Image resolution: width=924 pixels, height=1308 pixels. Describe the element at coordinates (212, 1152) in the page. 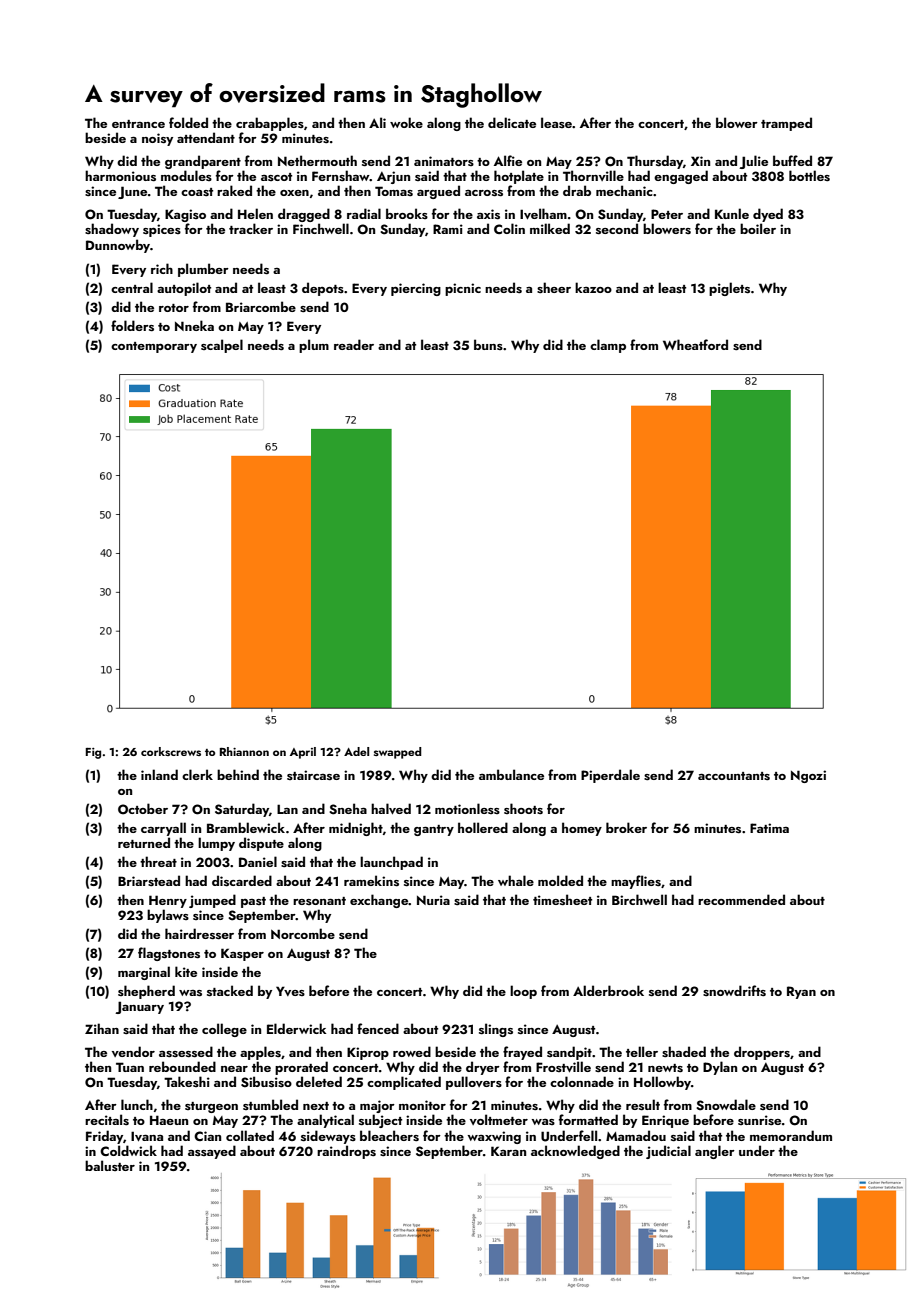

I see `assayed` at that location.
